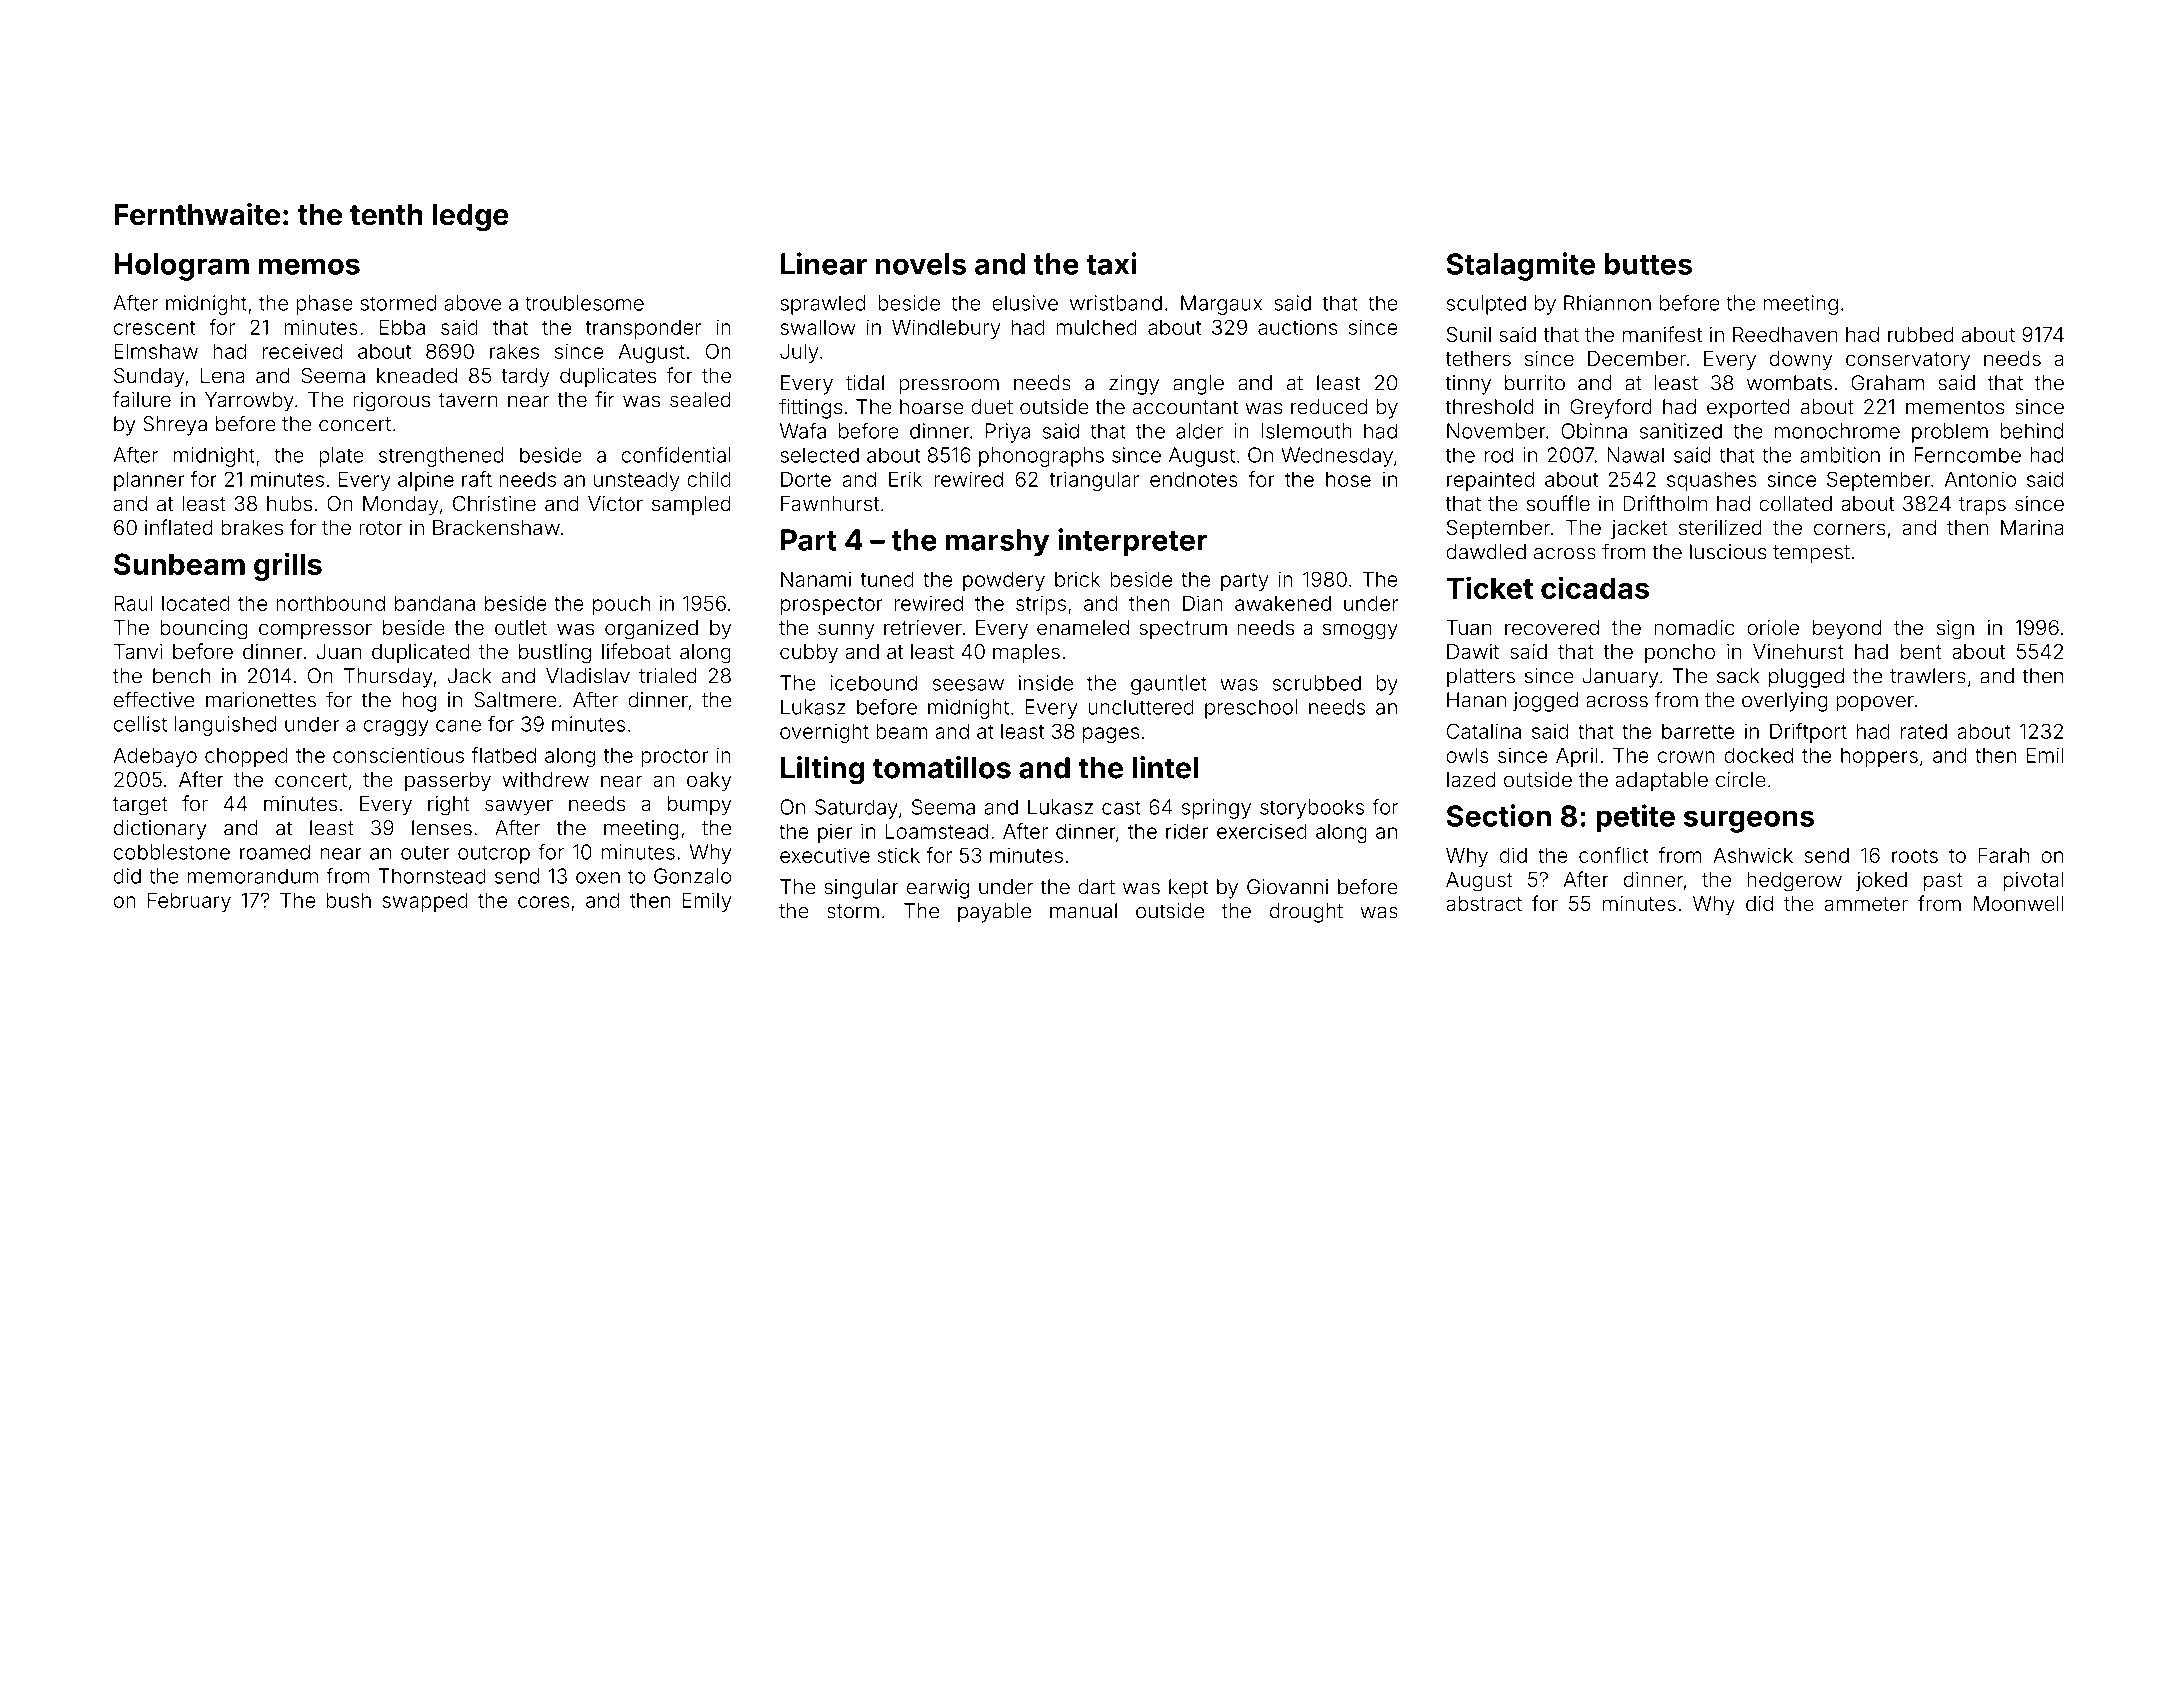 This screenshot has height=1683, width=2178. Describe the element at coordinates (515, 700) in the screenshot. I see `Saltmere` at that location.
